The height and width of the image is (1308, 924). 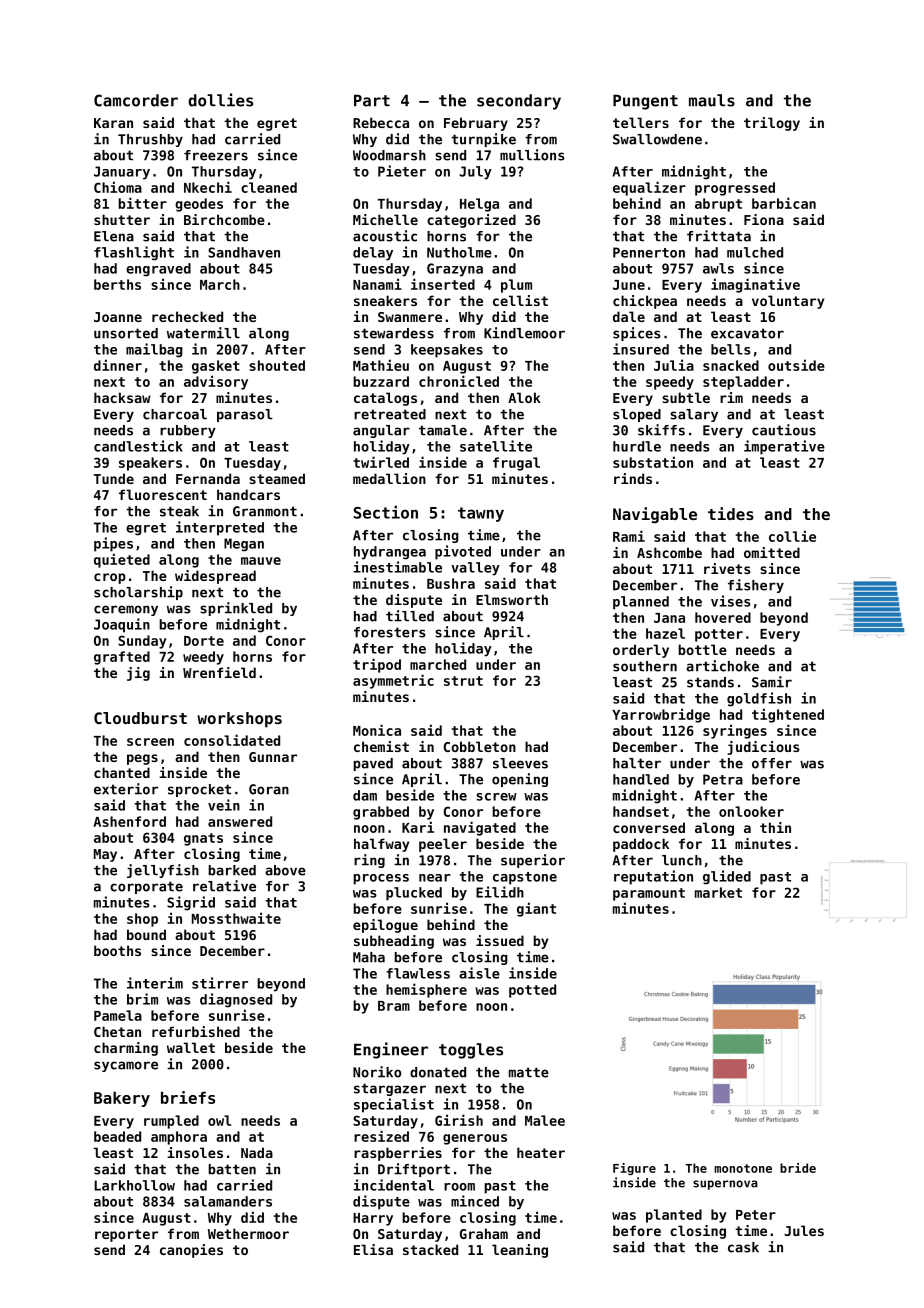 I want to click on outside, so click(x=796, y=365).
